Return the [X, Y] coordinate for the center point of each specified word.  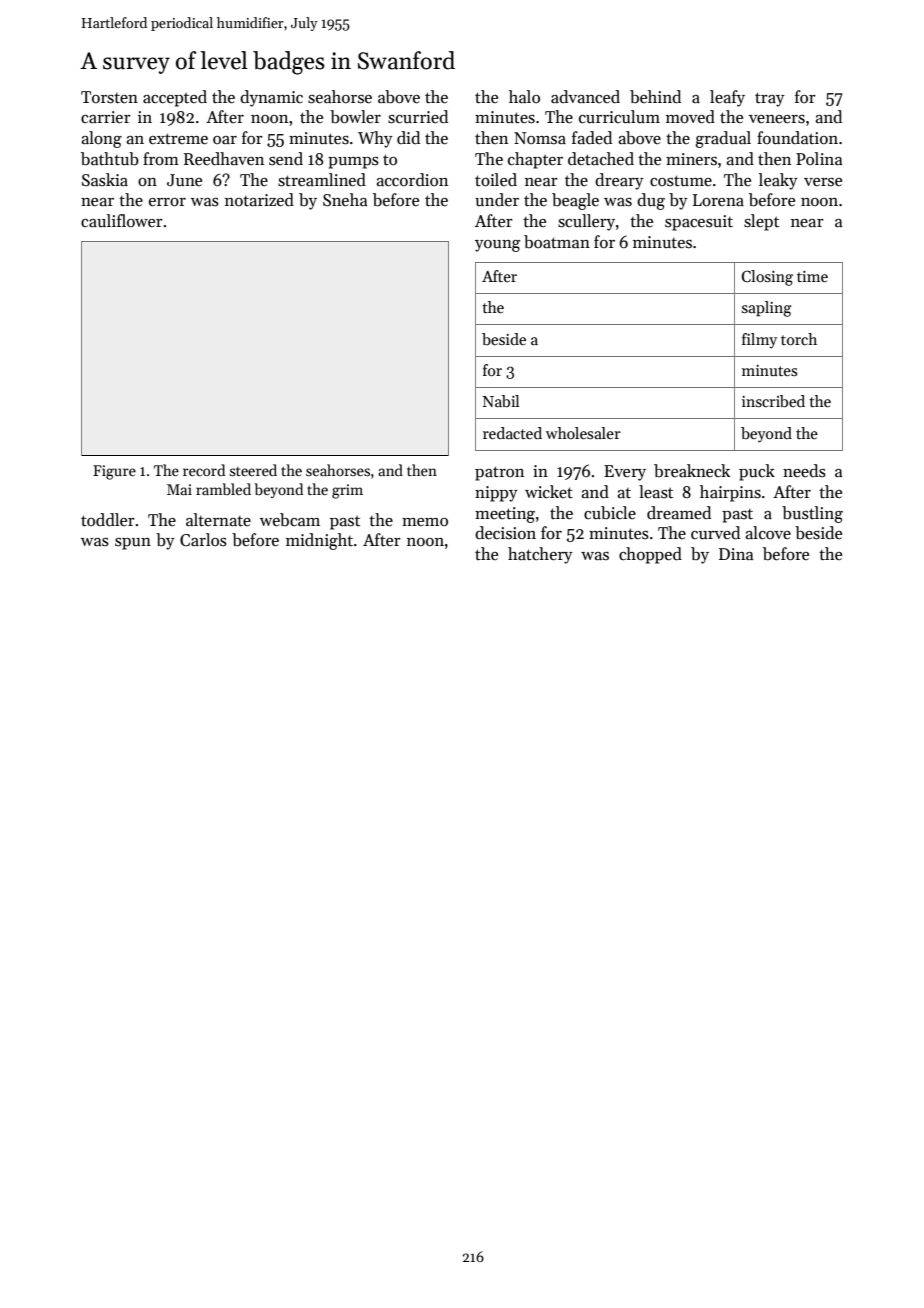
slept [761, 222]
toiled [496, 180]
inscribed [773, 401]
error [167, 202]
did [408, 137]
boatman [557, 242]
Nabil [501, 401]
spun [133, 544]
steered [253, 470]
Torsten [109, 97]
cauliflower [122, 220]
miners [691, 159]
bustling [812, 514]
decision [505, 533]
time [812, 276]
